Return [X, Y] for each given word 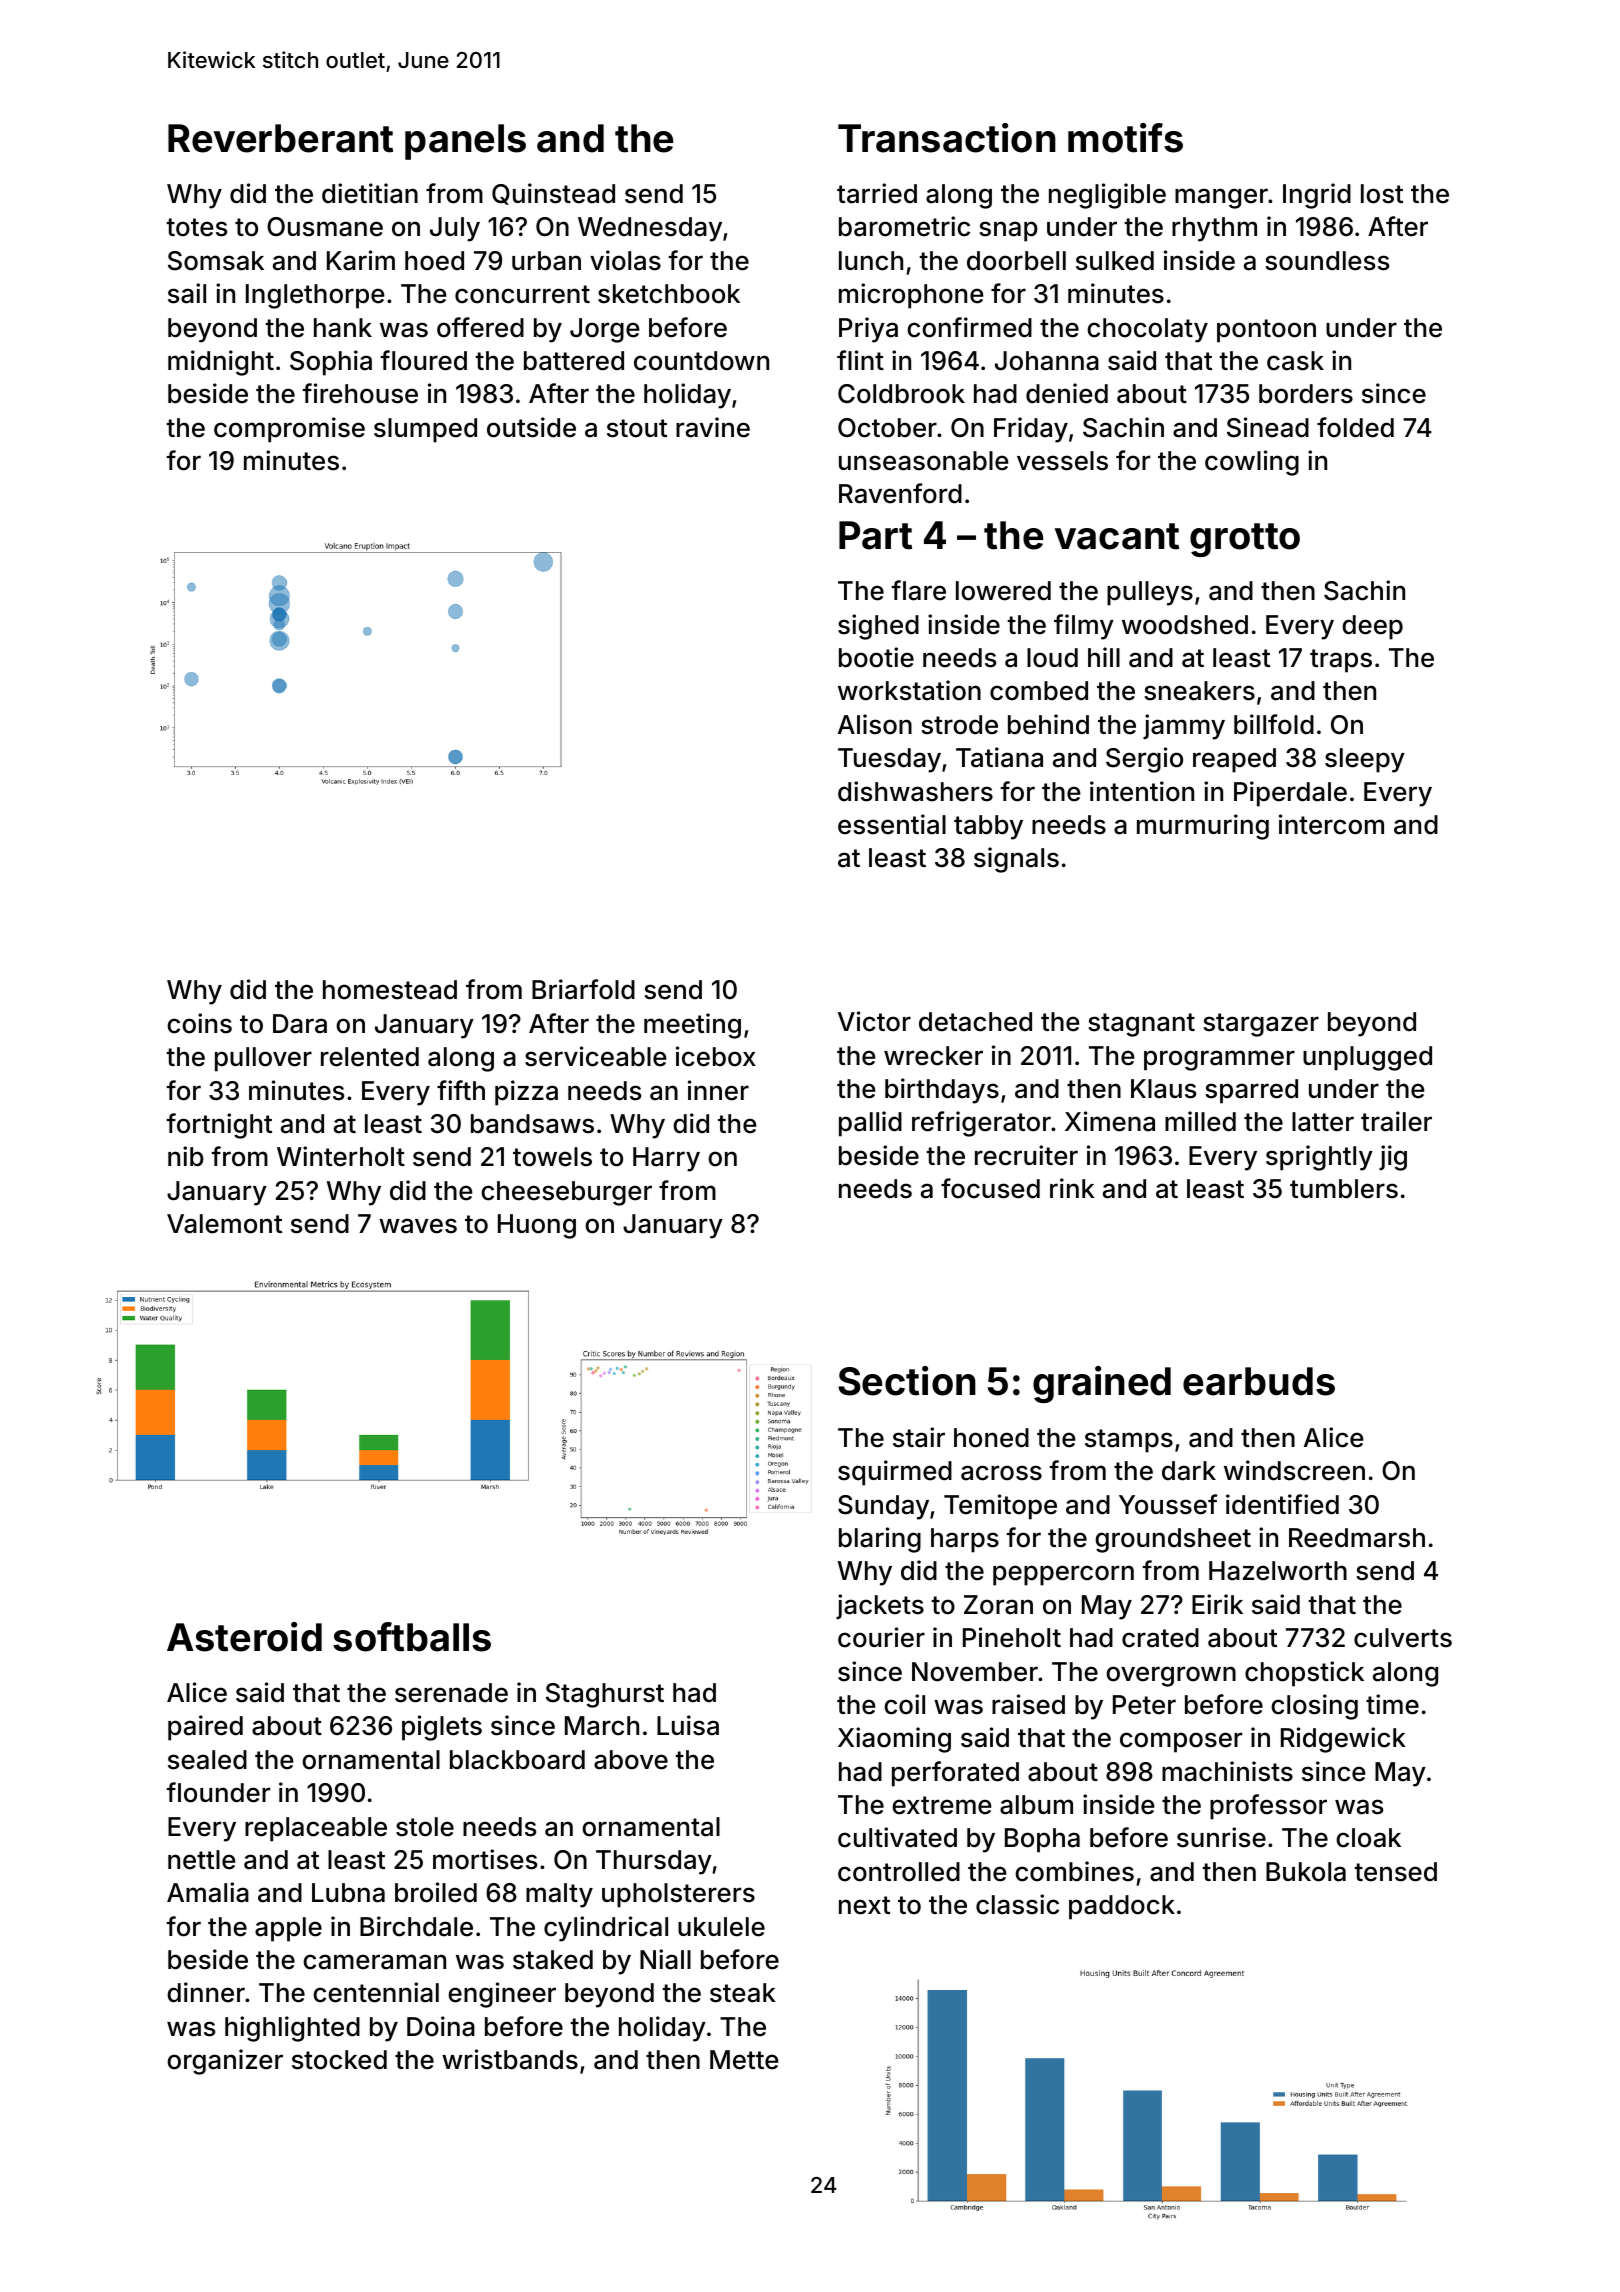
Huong [537, 1226]
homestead [390, 990]
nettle [202, 1860]
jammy [1184, 727]
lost [1382, 194]
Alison [875, 724]
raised [1028, 1704]
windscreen [1294, 1470]
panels [465, 142]
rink [1072, 1188]
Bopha [1042, 1840]
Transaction [947, 138]
